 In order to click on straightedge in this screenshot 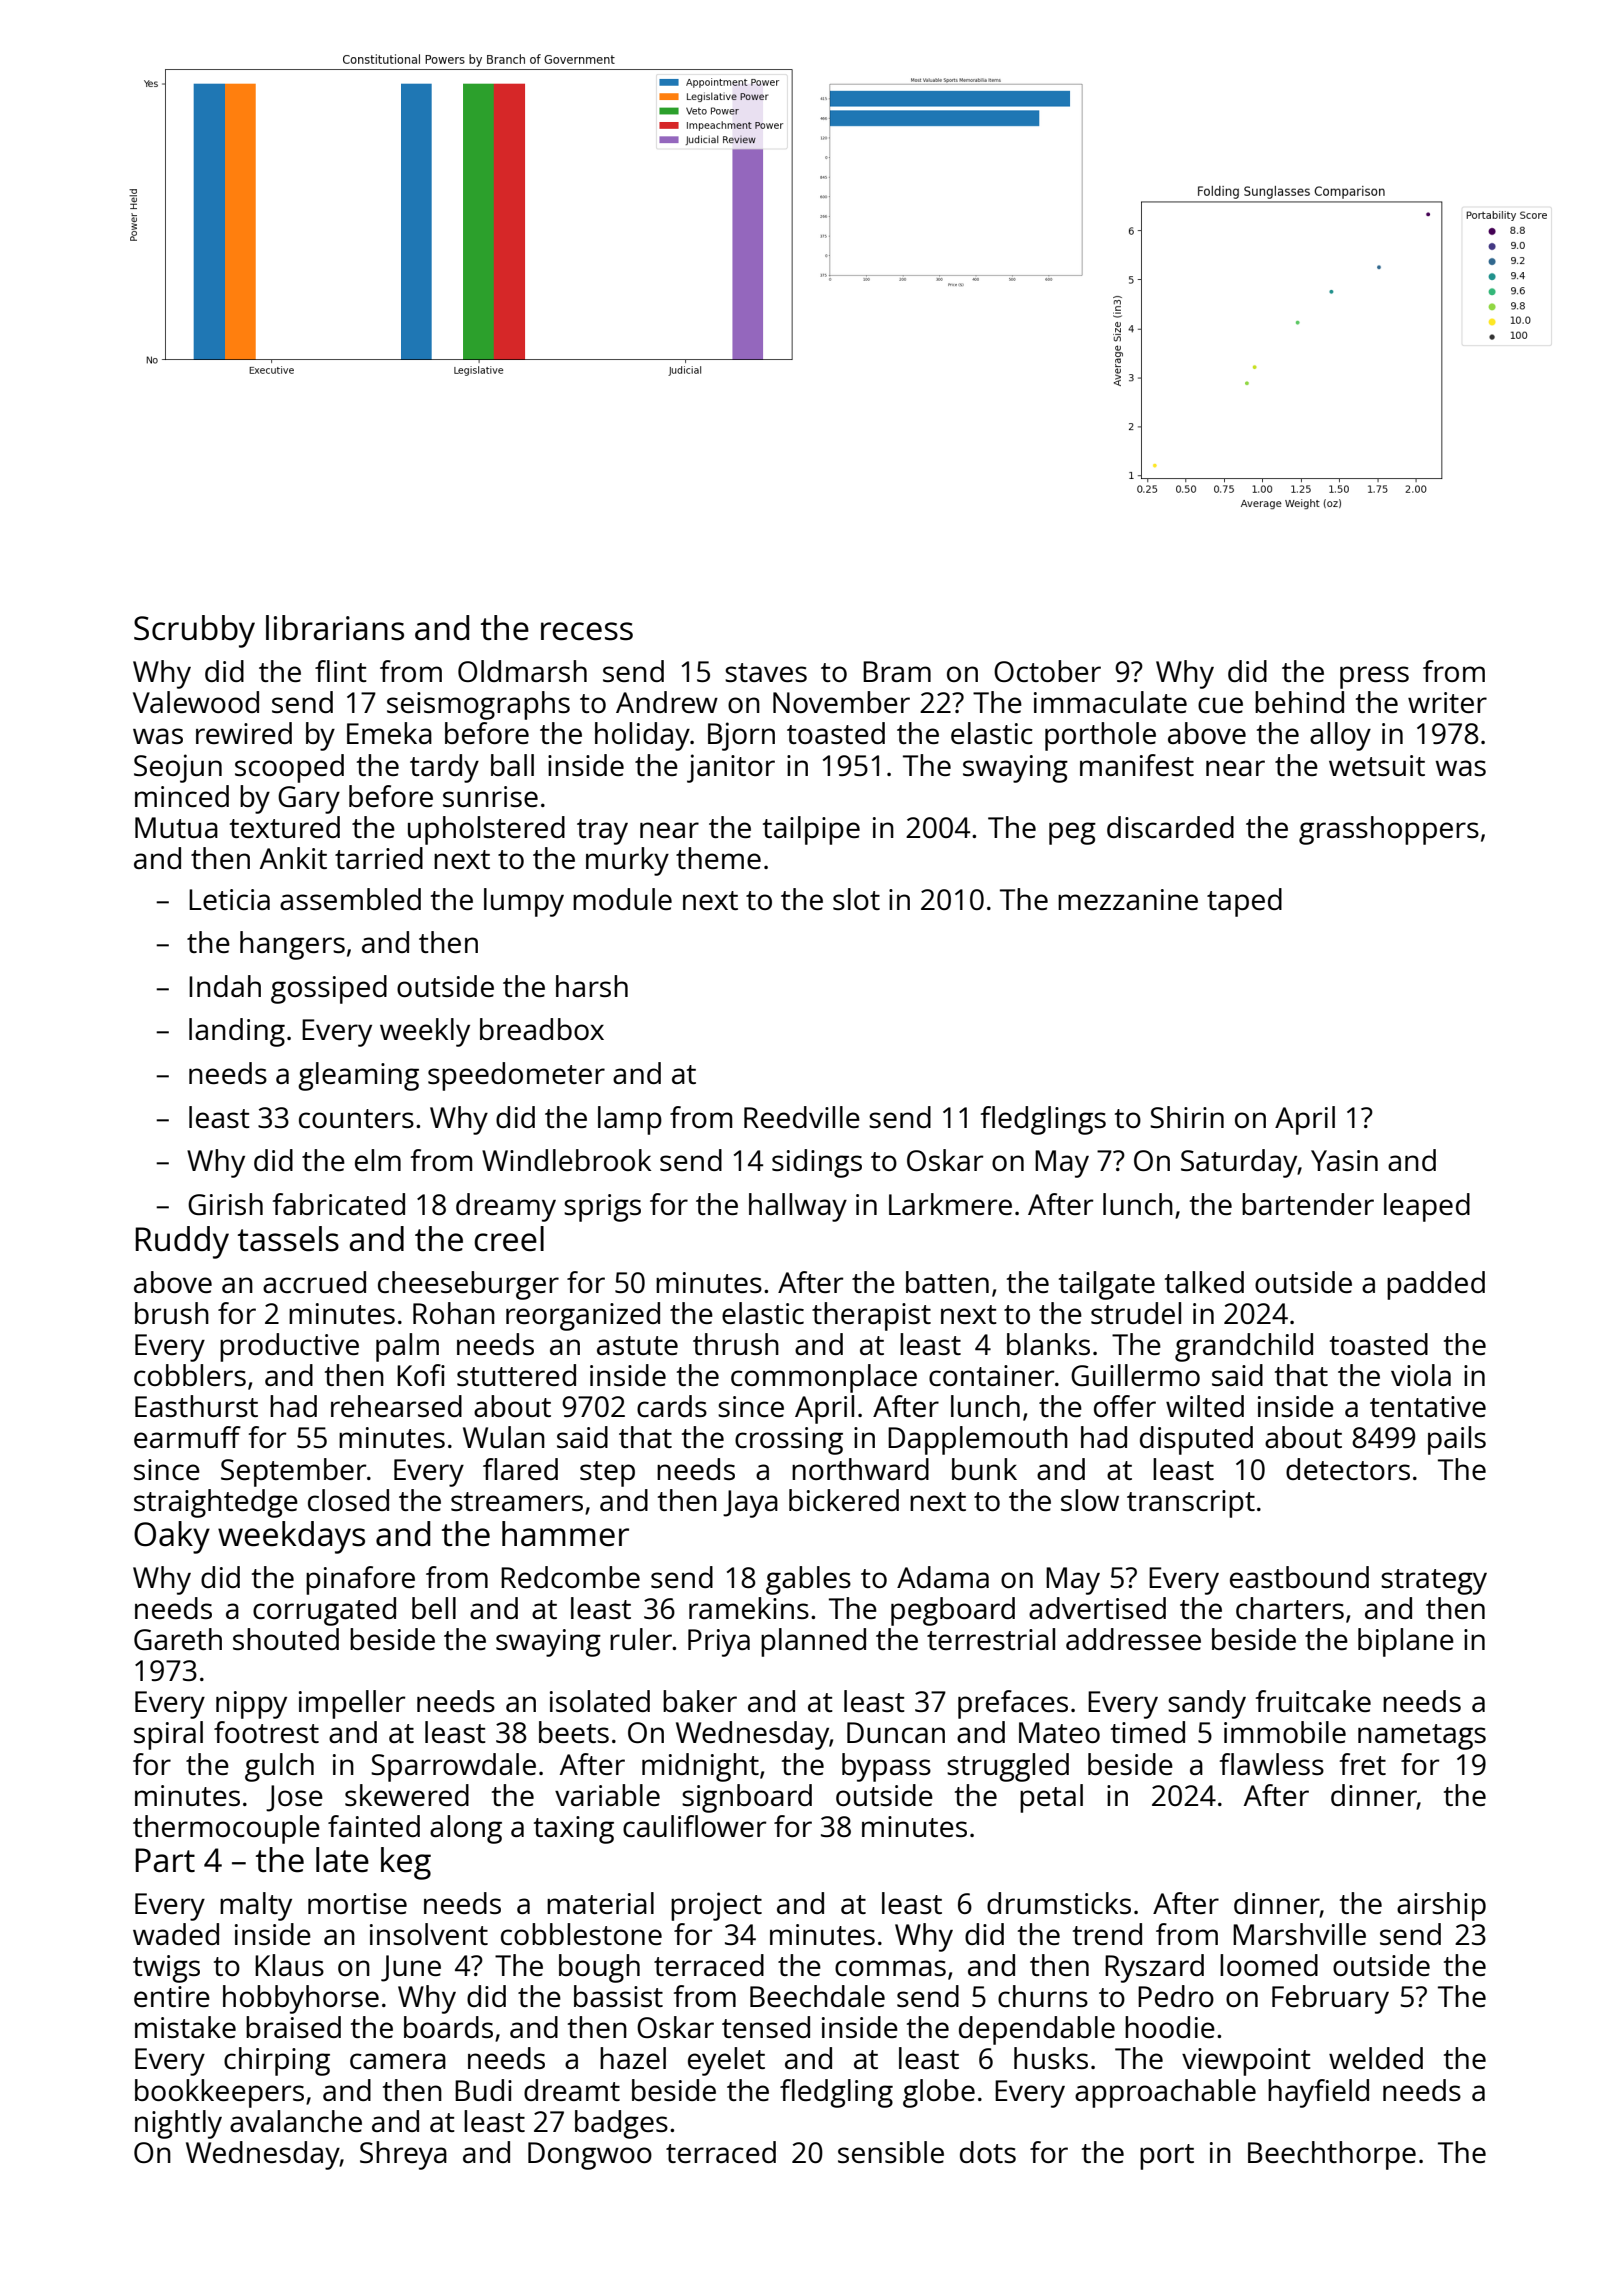, I will do `click(216, 1503)`.
